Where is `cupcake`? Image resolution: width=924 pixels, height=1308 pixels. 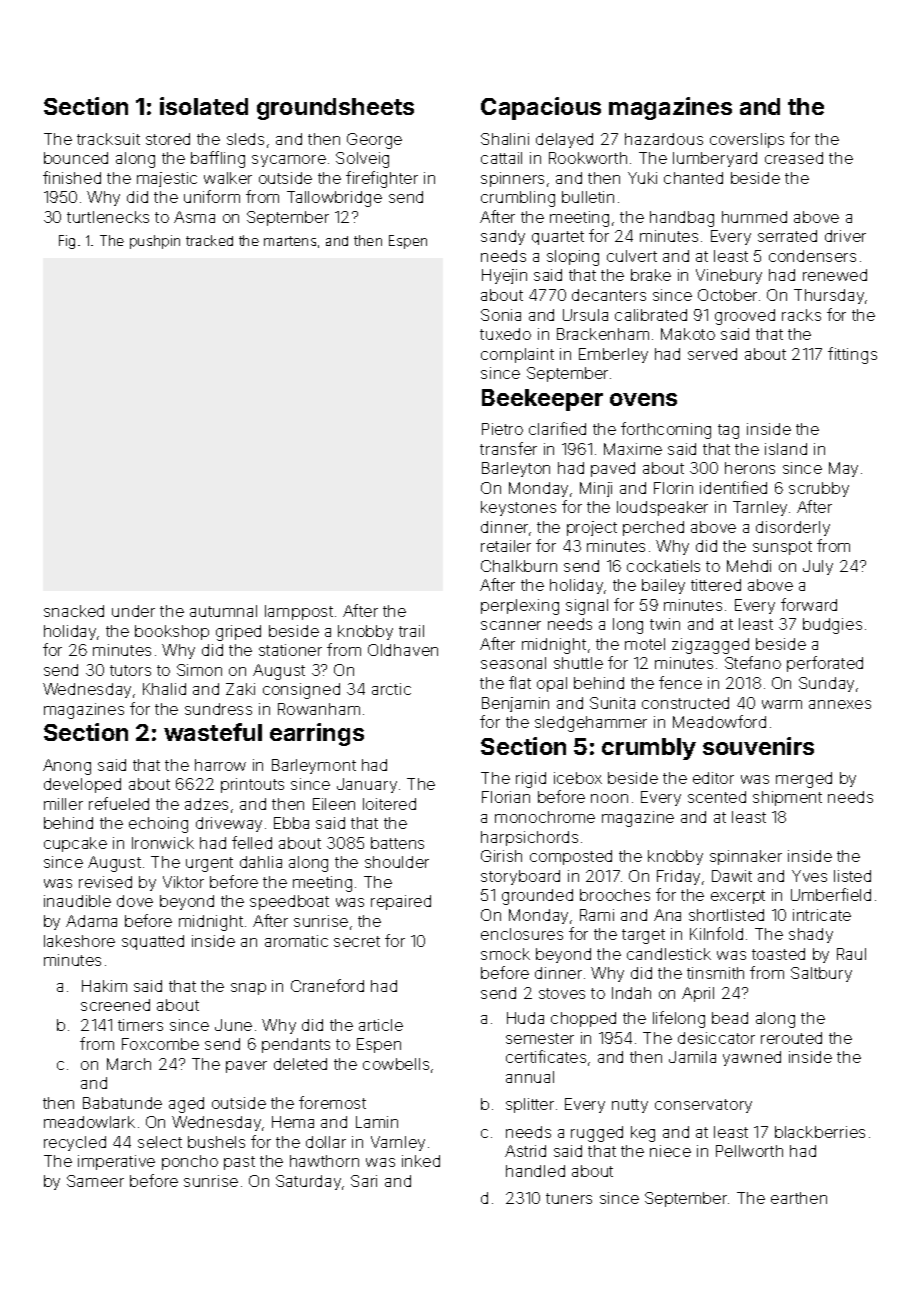
cupcake is located at coordinates (75, 844).
